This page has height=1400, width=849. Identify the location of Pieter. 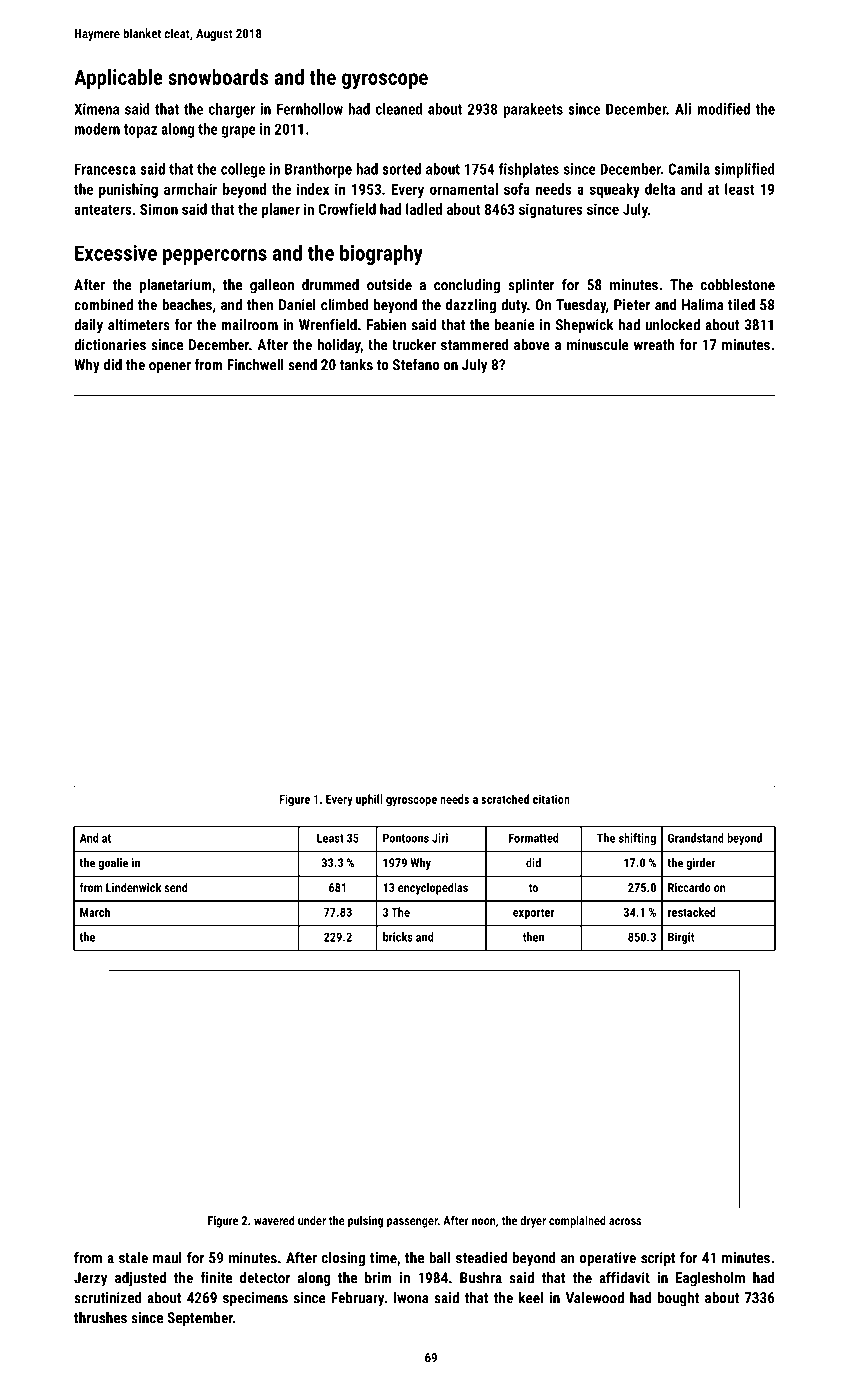
(632, 305).
